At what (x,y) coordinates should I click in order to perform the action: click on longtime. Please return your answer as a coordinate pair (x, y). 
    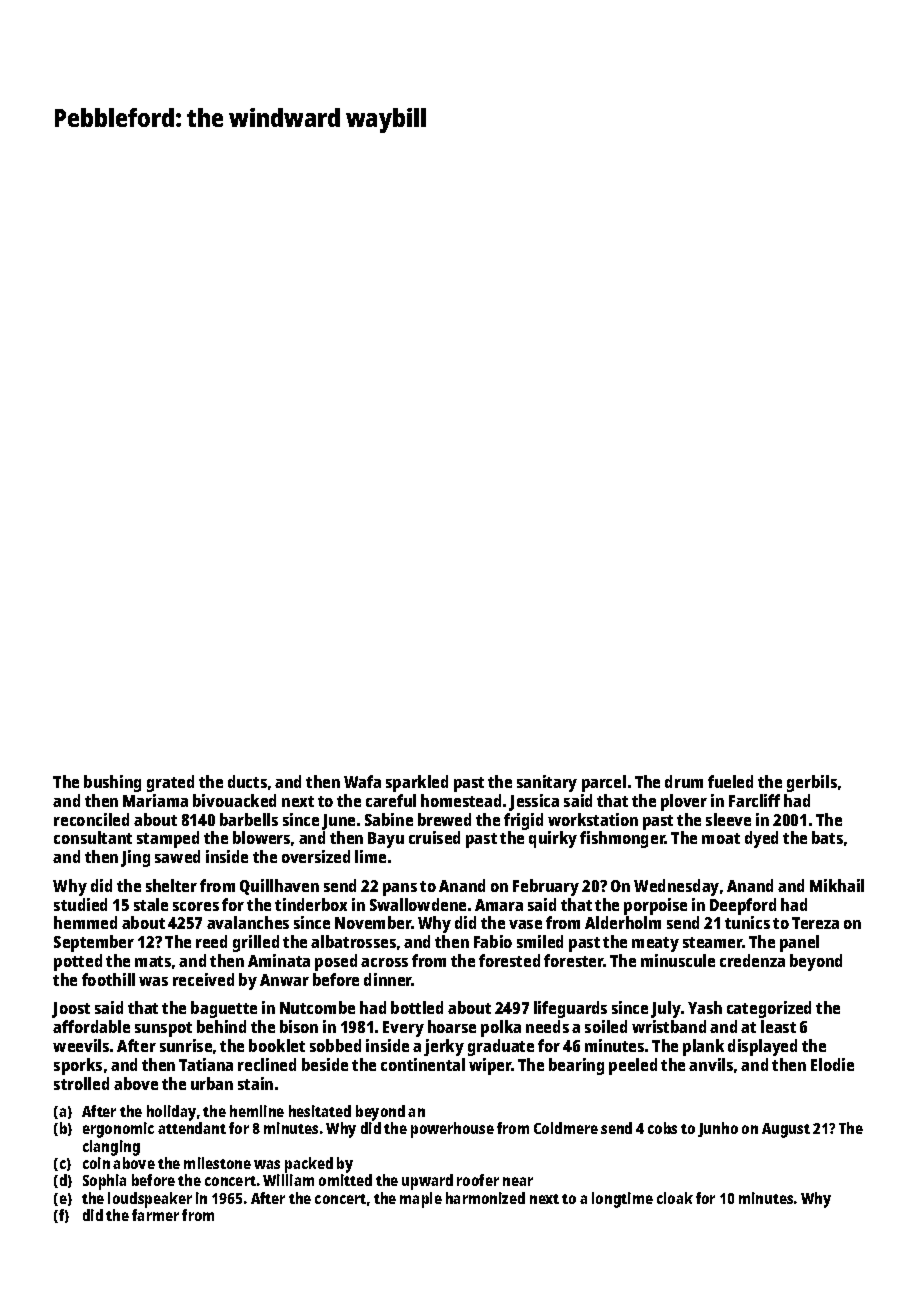
    Looking at the image, I should click on (622, 1200).
